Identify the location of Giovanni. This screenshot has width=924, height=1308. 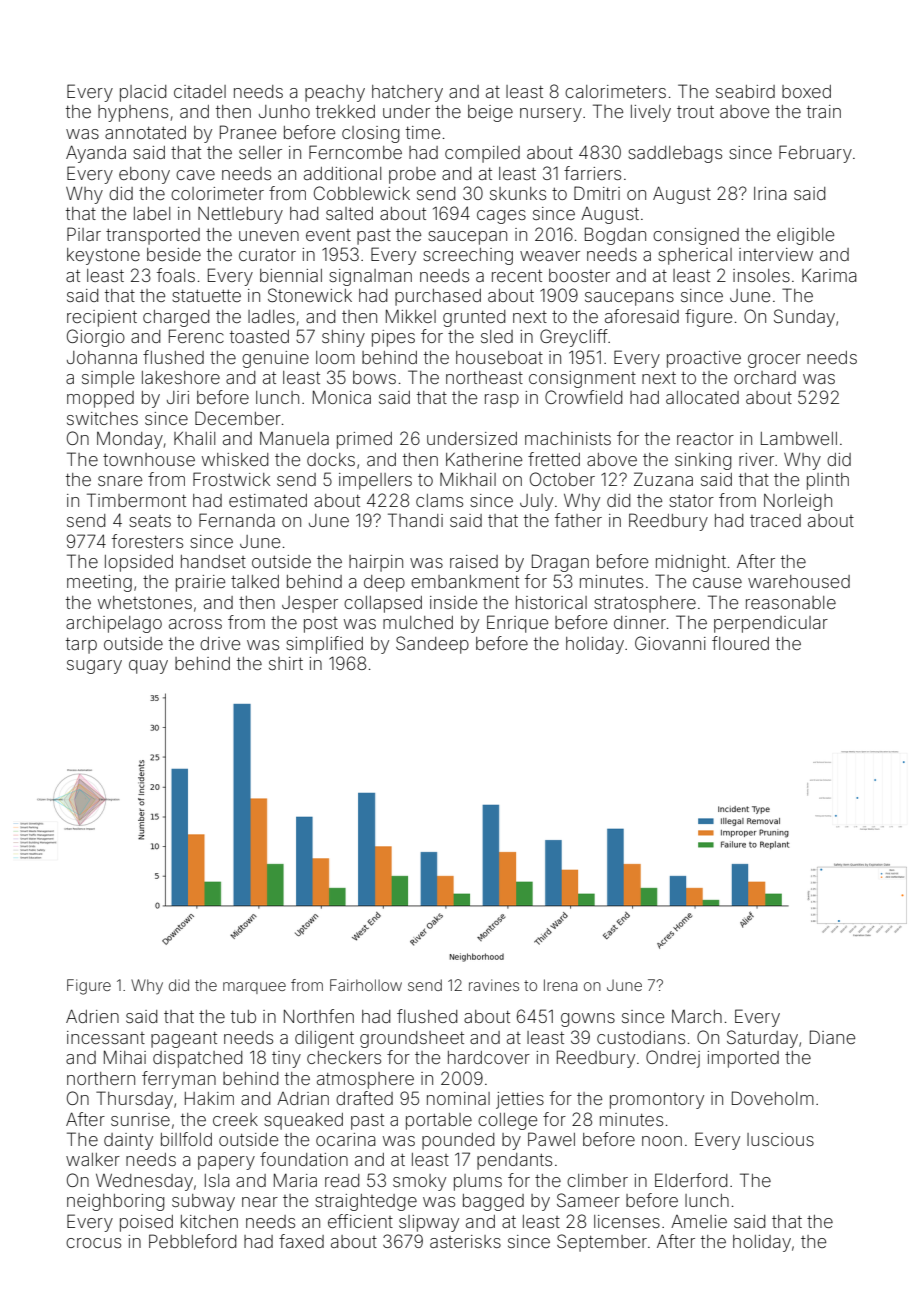
(670, 643).
